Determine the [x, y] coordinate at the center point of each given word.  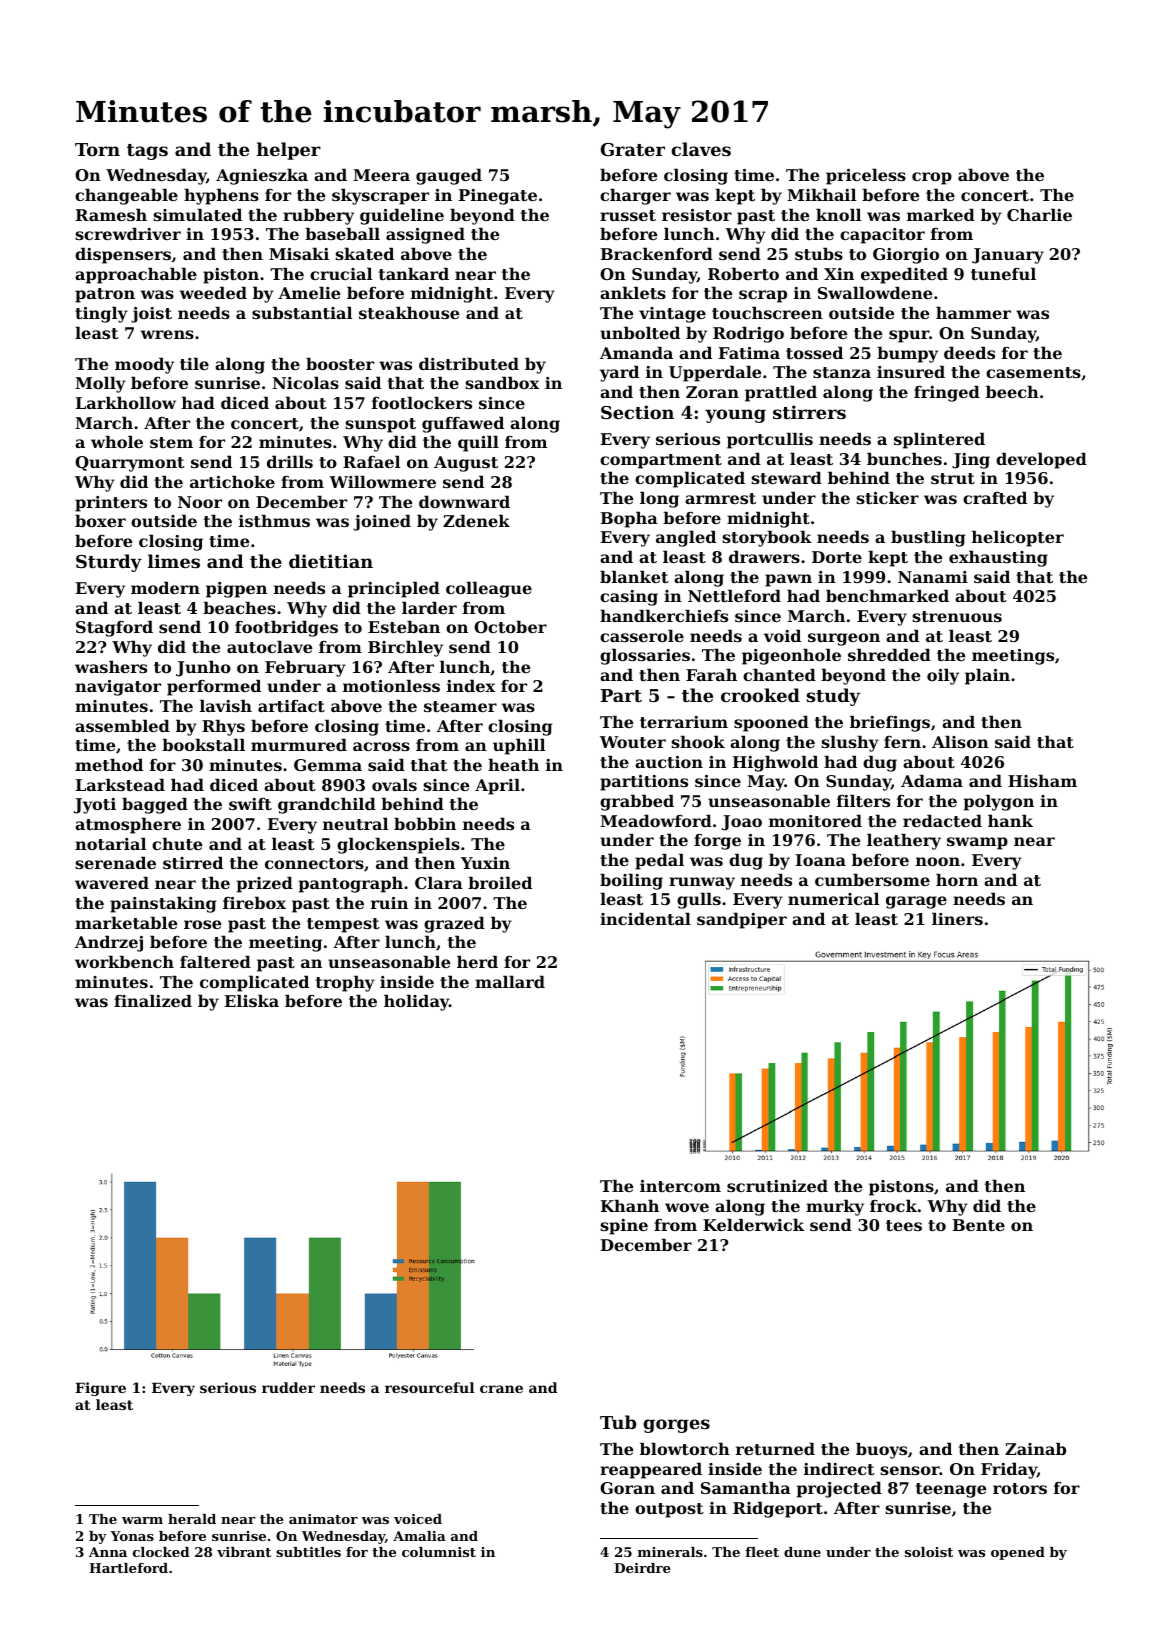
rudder [288, 1387]
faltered [215, 961]
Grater [633, 149]
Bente [979, 1225]
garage [916, 902]
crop [932, 178]
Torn [97, 149]
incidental [645, 918]
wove [687, 1207]
